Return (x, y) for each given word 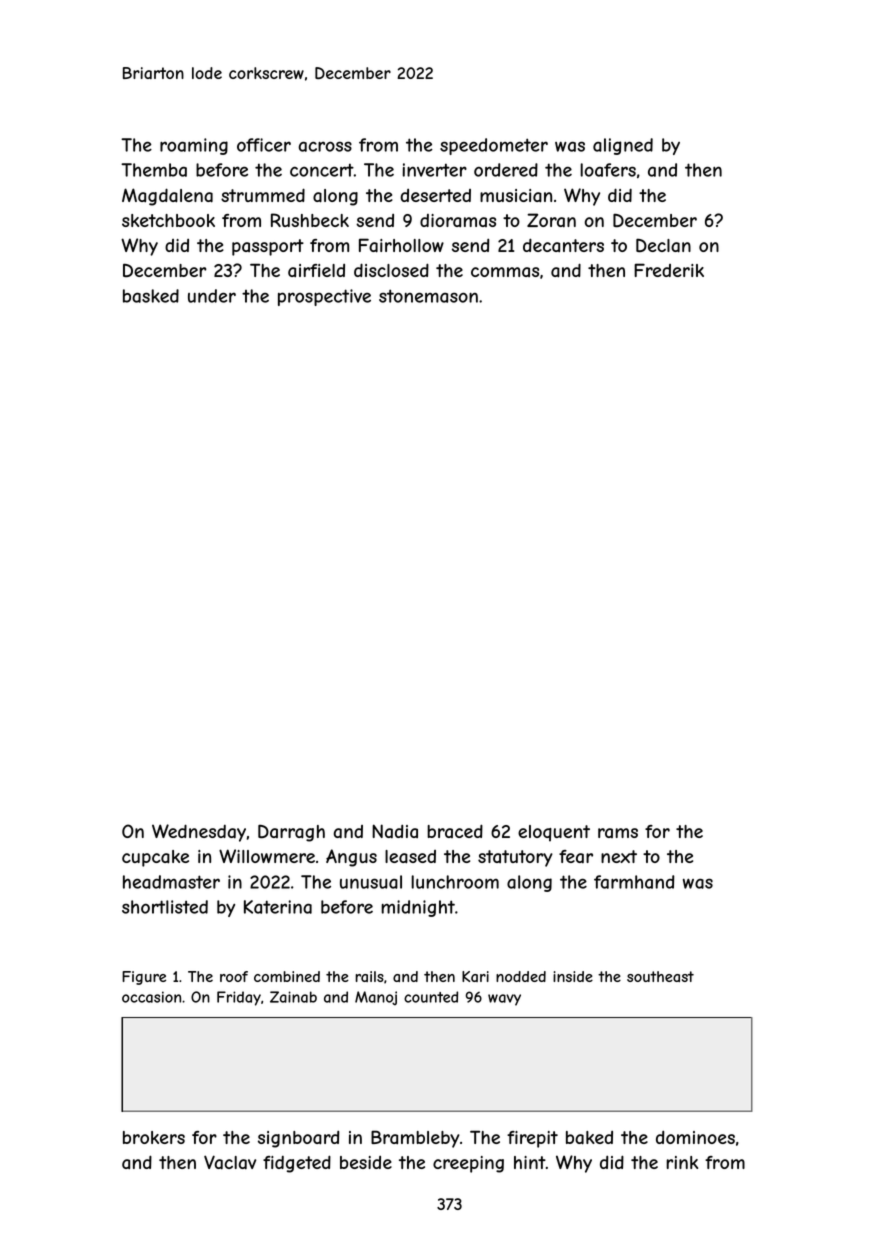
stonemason (428, 296)
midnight (418, 908)
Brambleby (415, 1139)
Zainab (293, 997)
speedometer (494, 146)
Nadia (395, 831)
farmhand (634, 882)
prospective (324, 297)
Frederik (669, 270)
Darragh (291, 833)
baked (589, 1138)
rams (618, 833)
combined (287, 976)
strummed (263, 195)
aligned (623, 146)
